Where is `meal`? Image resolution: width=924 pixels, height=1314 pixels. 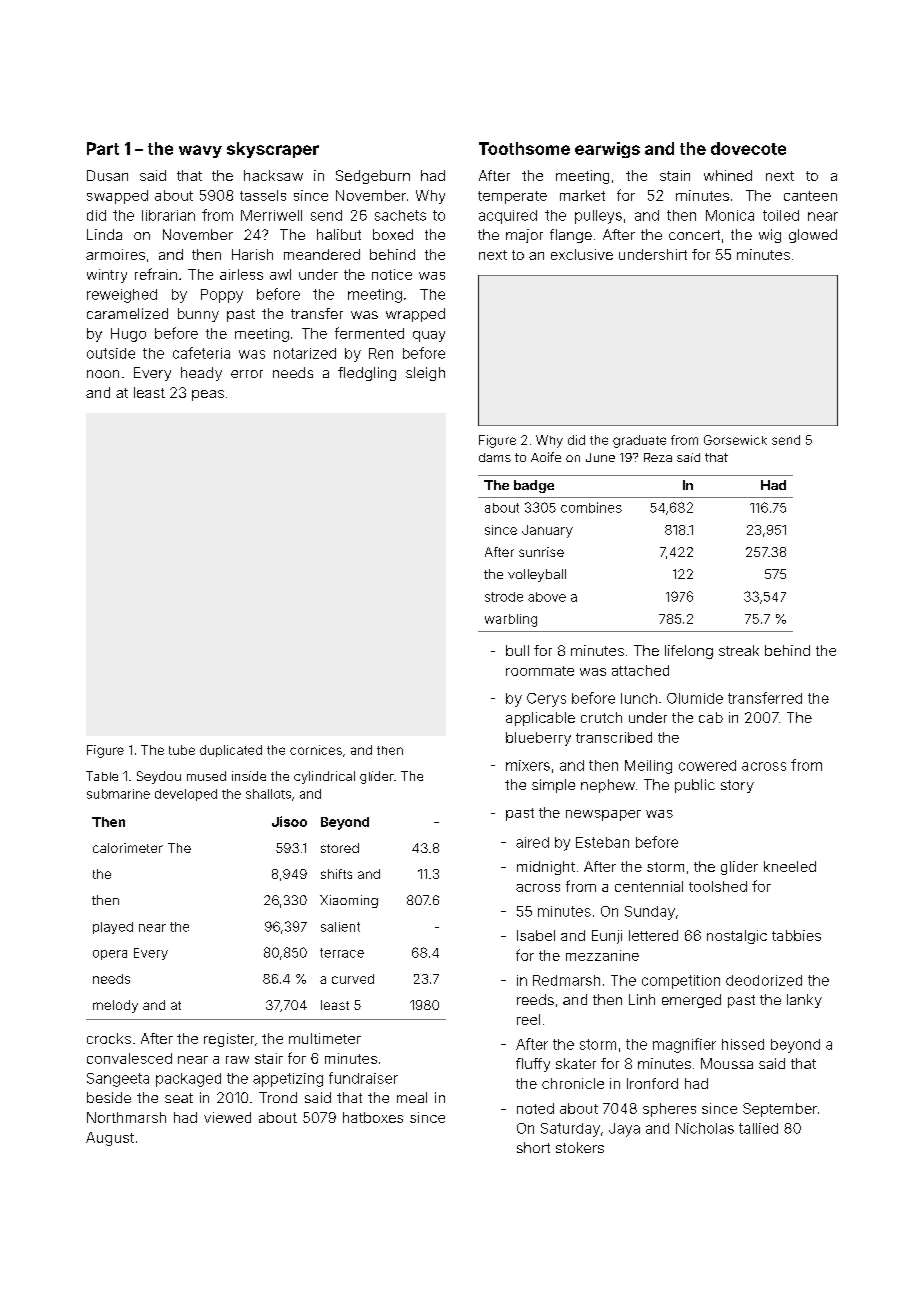
meal is located at coordinates (412, 1097).
